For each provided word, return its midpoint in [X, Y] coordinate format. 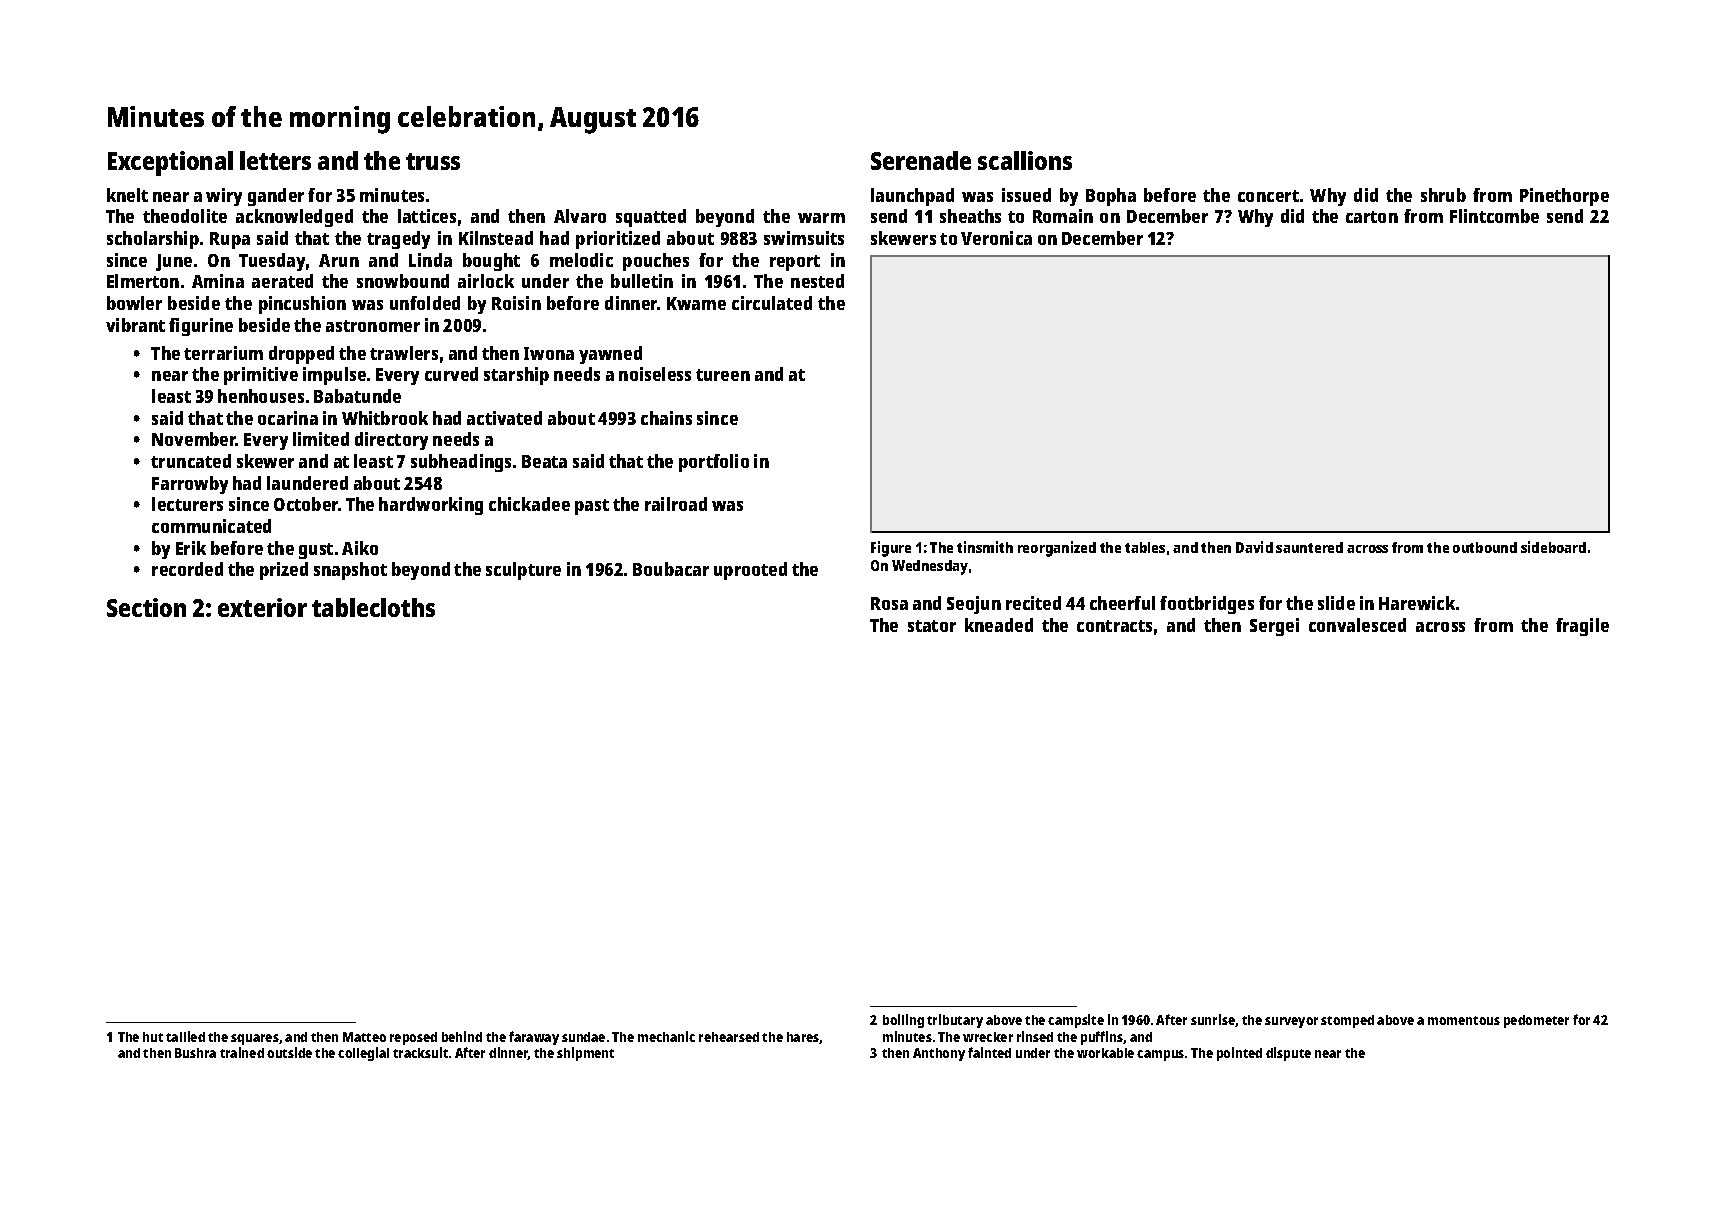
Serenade [921, 160]
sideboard [1553, 547]
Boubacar [671, 569]
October [306, 504]
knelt [127, 195]
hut [153, 1037]
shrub [1443, 195]
